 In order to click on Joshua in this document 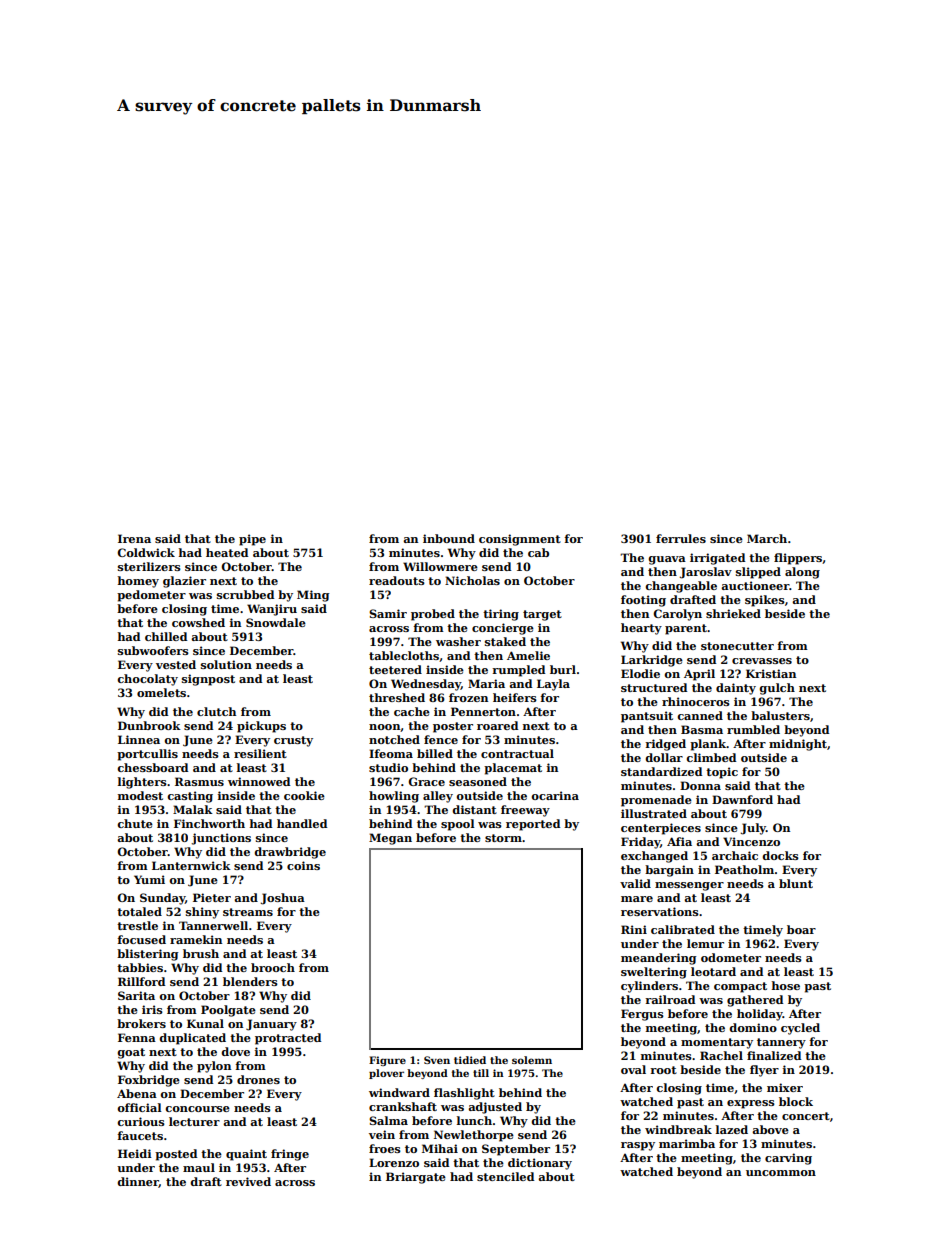, I will do `click(283, 899)`.
